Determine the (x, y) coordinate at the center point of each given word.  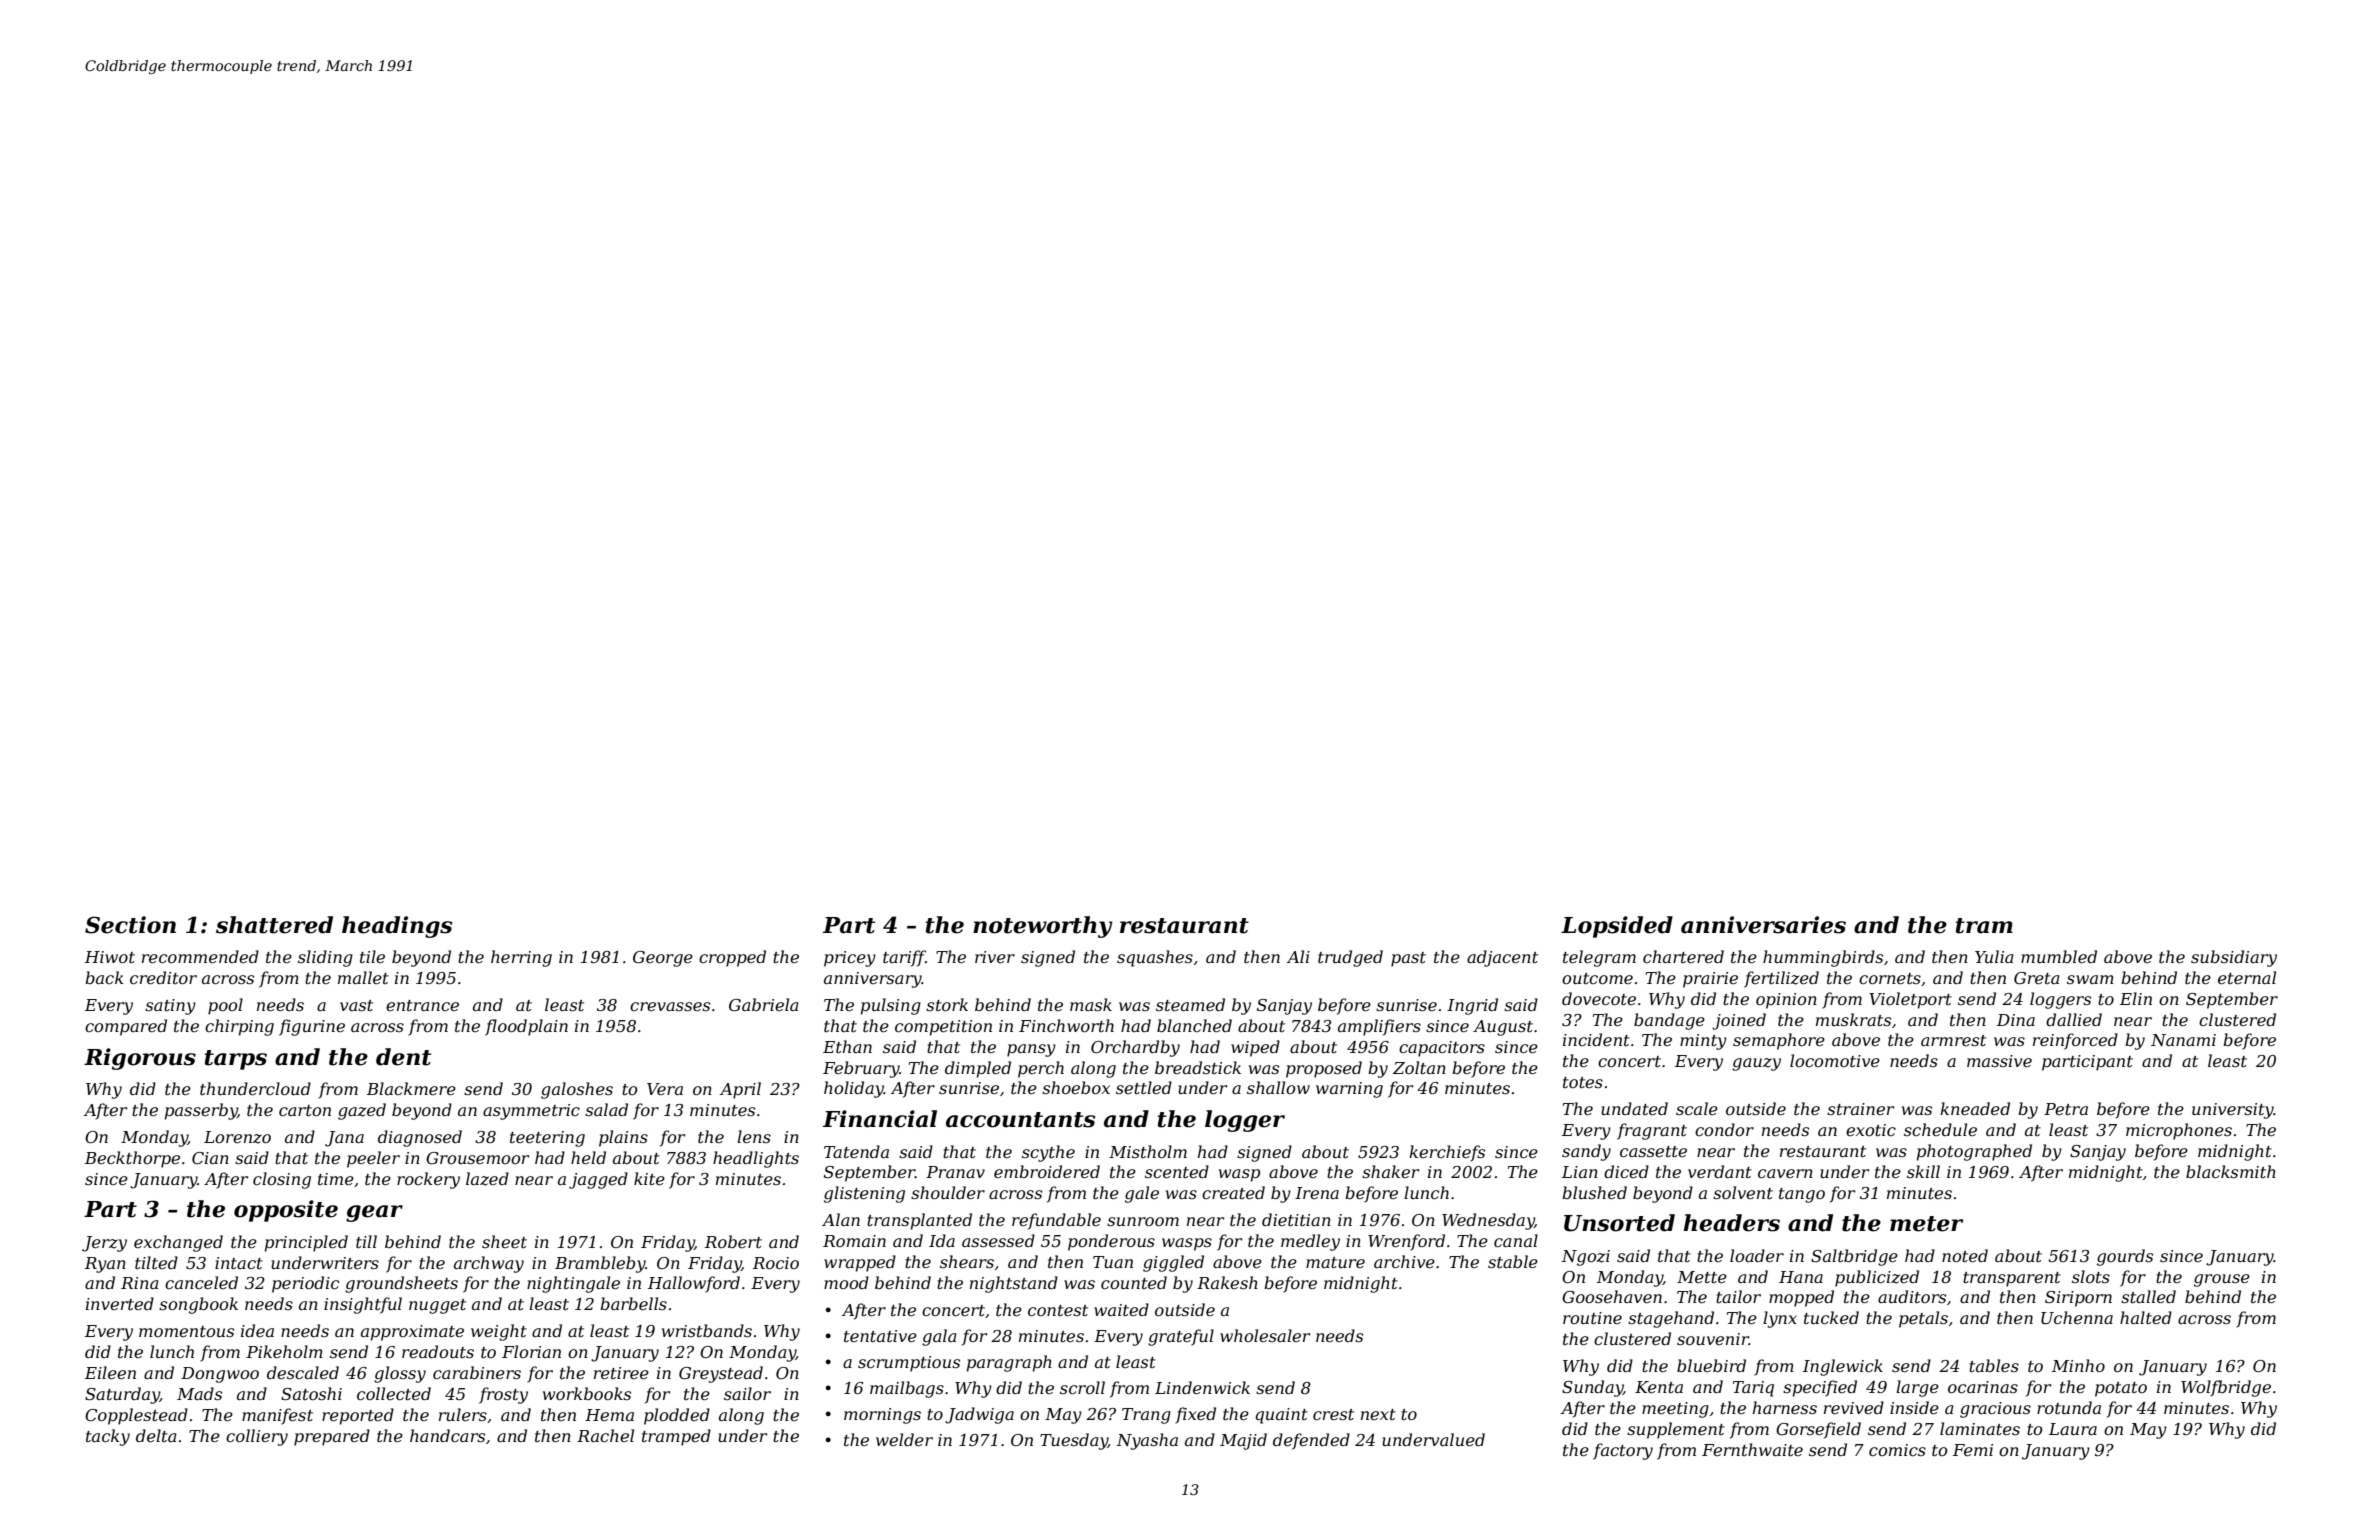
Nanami (2183, 1040)
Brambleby (600, 1264)
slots (2091, 1276)
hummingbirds (1823, 958)
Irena (1317, 1193)
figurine (312, 1027)
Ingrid (1472, 1006)
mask (1091, 1004)
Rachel (605, 1435)
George (663, 959)
